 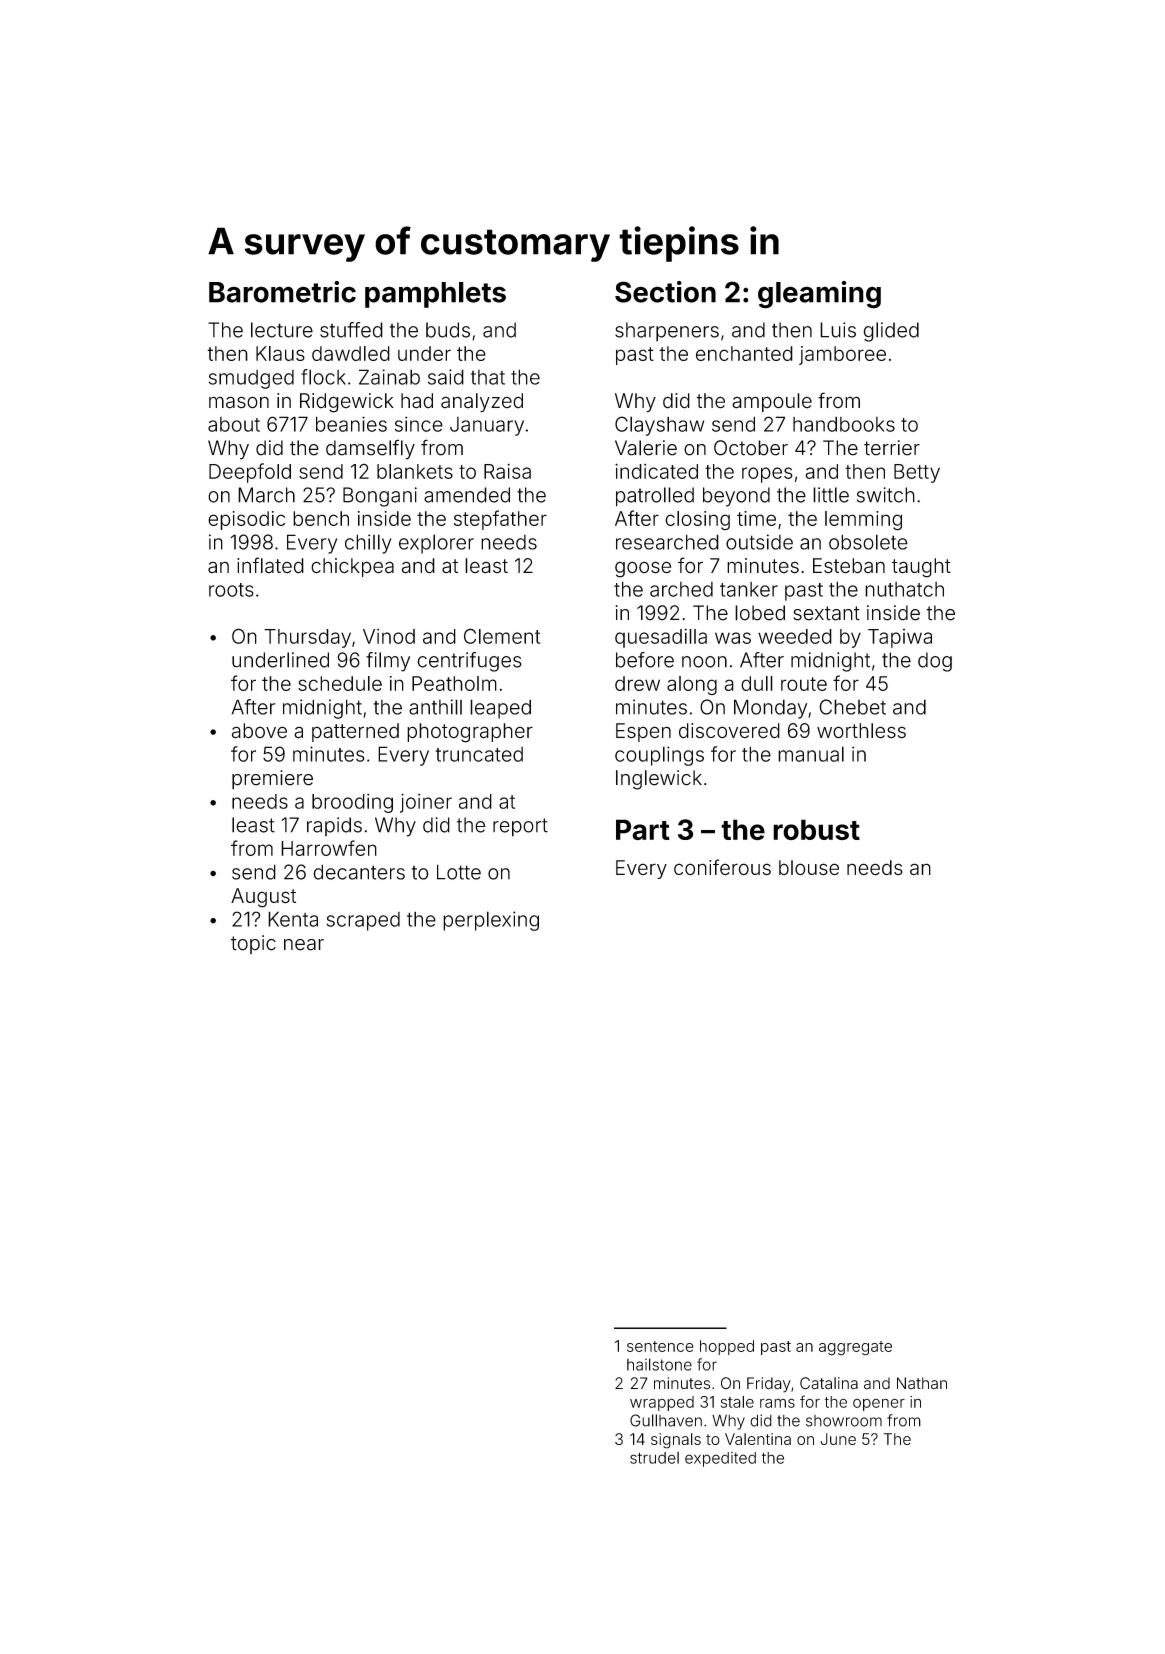 What do you see at coordinates (855, 1348) in the screenshot?
I see `aggregate` at bounding box center [855, 1348].
